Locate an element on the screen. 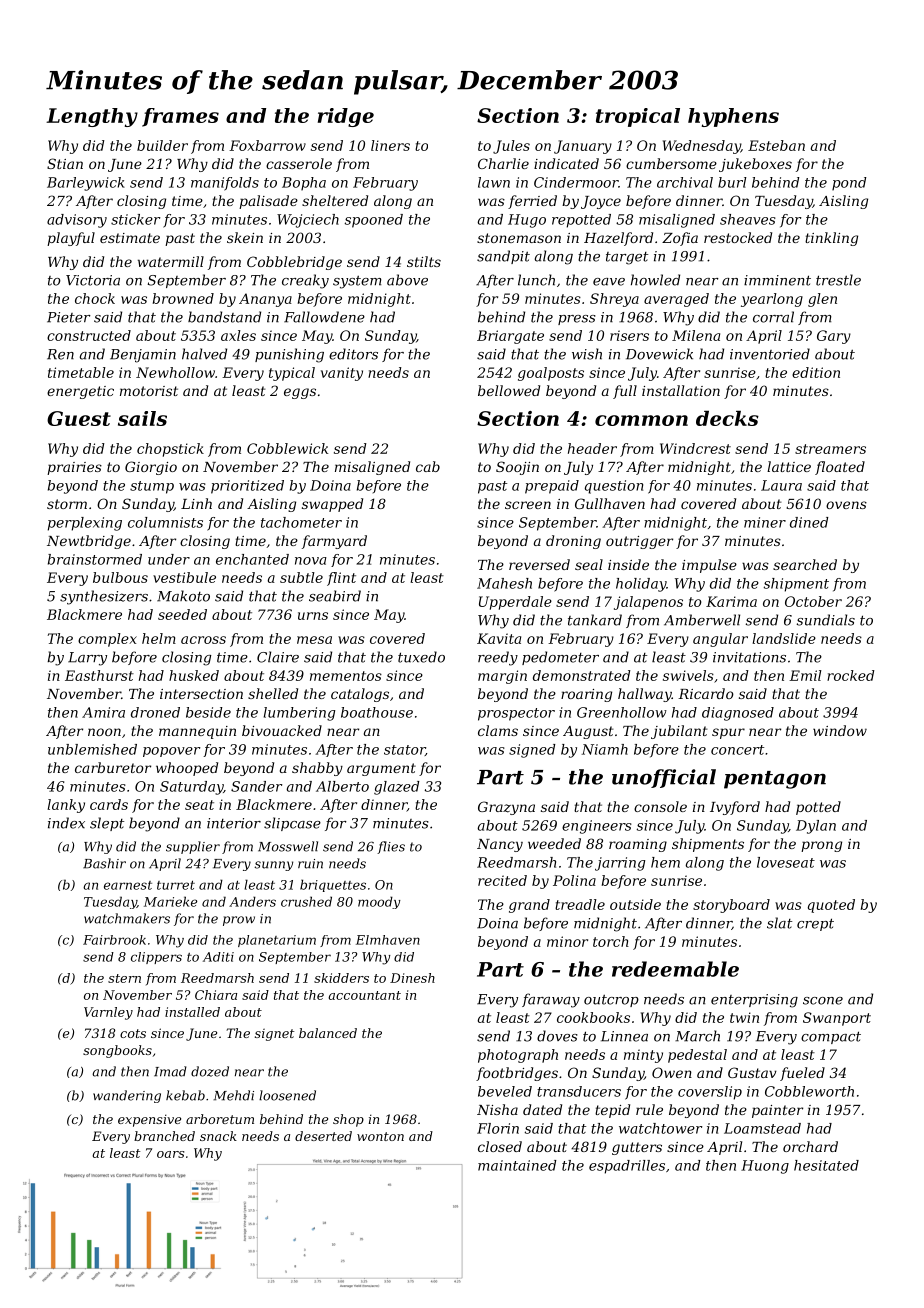 The width and height of the screenshot is (924, 1308). prairies is located at coordinates (74, 468).
